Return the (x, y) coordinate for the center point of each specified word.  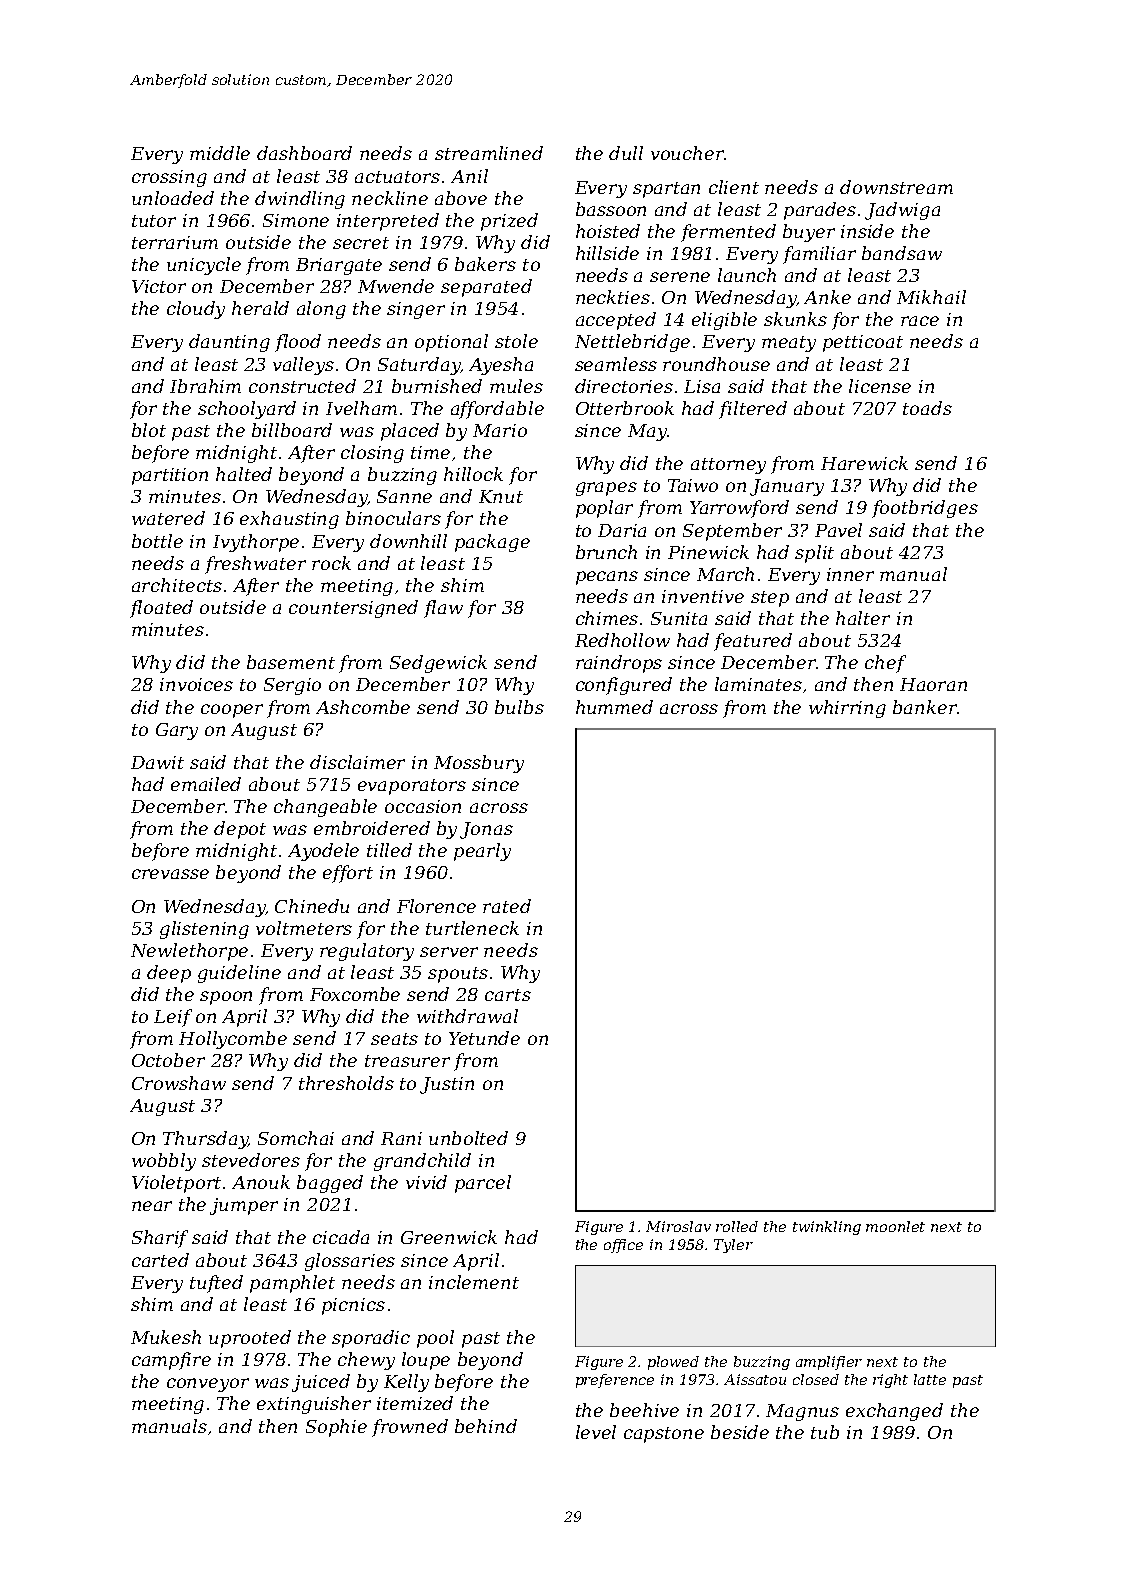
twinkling (827, 1228)
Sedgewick (438, 664)
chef (885, 664)
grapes (606, 489)
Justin (447, 1085)
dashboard (304, 153)
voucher (687, 153)
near (152, 1206)
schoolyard (247, 410)
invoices (196, 684)
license (880, 386)
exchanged (894, 1412)
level (596, 1432)
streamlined (489, 153)
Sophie (336, 1428)
